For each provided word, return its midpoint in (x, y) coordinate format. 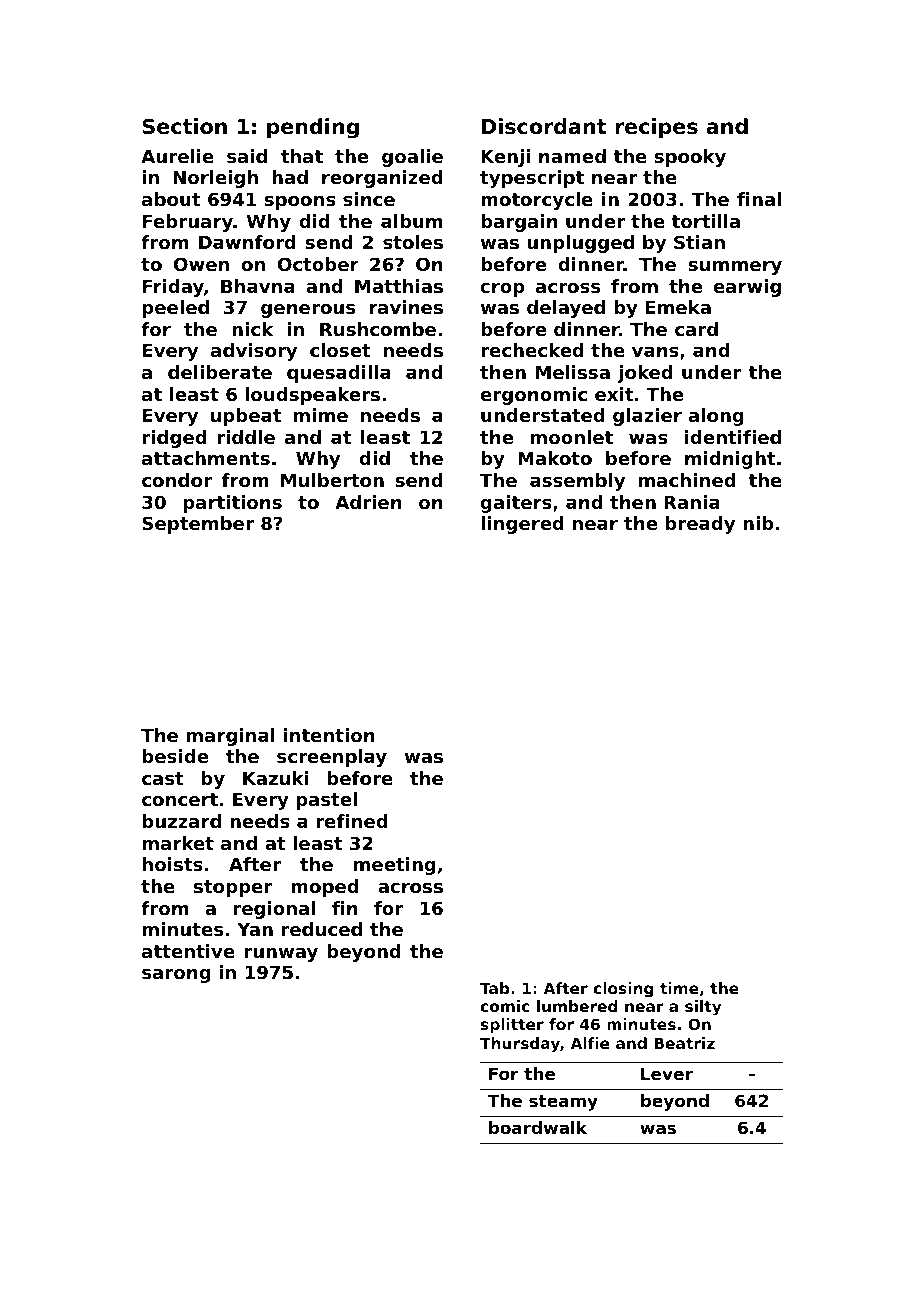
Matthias (399, 286)
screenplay (332, 758)
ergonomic (534, 396)
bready (700, 525)
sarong (176, 976)
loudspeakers (312, 396)
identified (733, 437)
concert (180, 799)
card (696, 329)
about (171, 199)
